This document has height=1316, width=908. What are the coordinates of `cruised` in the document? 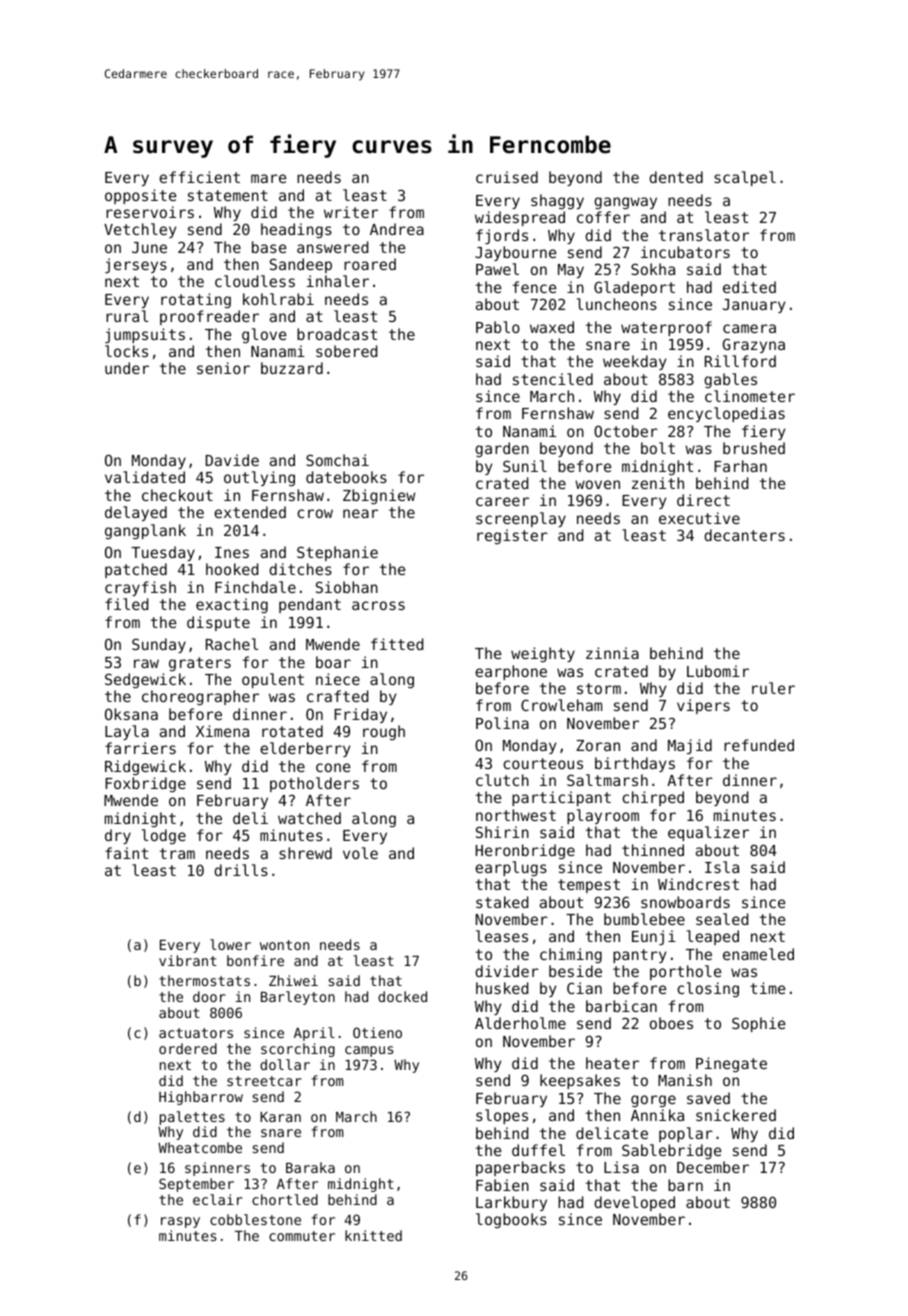 It's located at (507, 177).
